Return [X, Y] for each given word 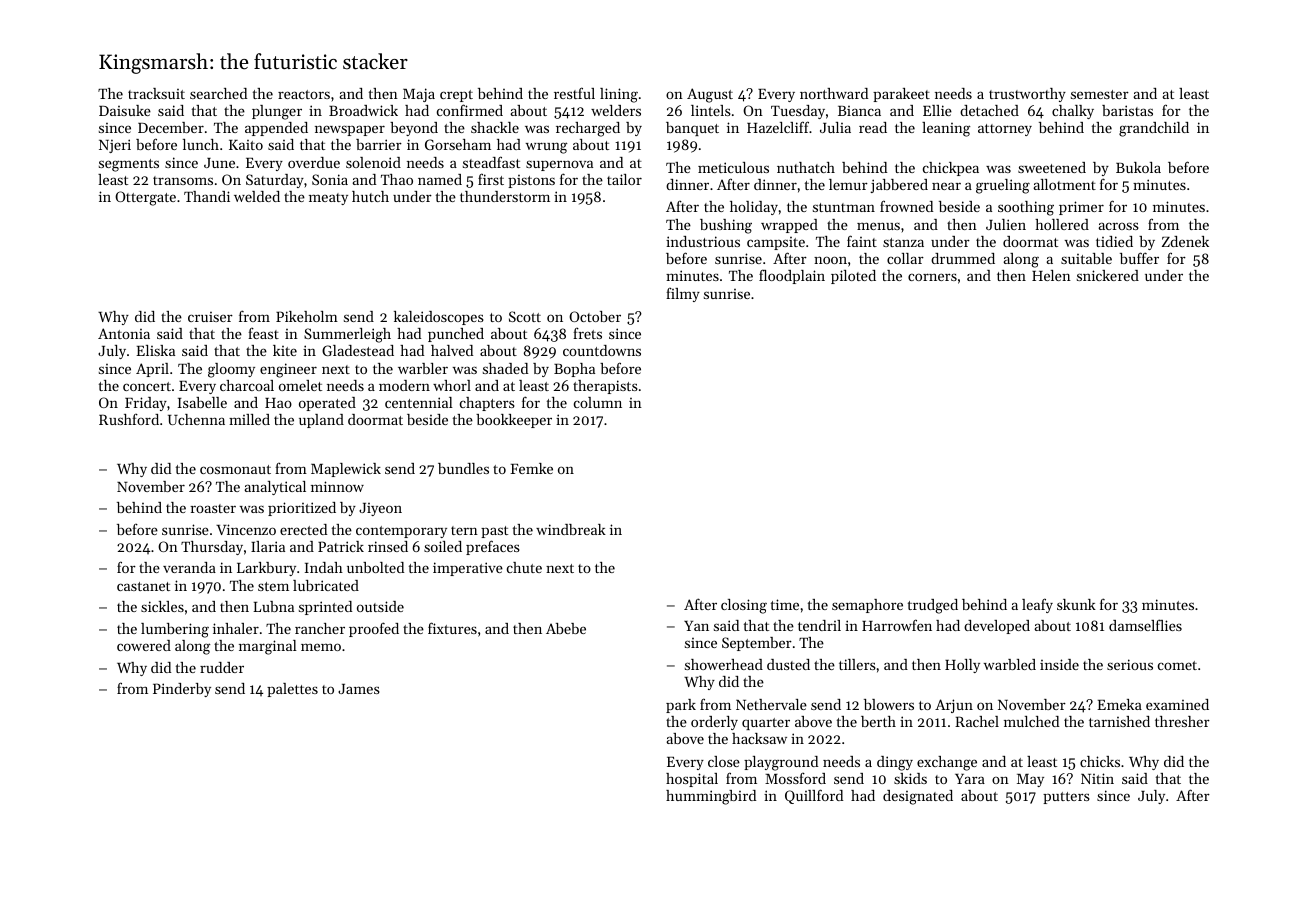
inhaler [236, 628]
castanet [143, 586]
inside [1059, 664]
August [710, 95]
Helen [1051, 275]
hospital [692, 780]
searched [218, 93]
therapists [605, 387]
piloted [853, 277]
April [152, 370]
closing [744, 606]
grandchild [1154, 129]
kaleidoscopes [439, 318]
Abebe [566, 628]
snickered [1108, 275]
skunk [1076, 604]
